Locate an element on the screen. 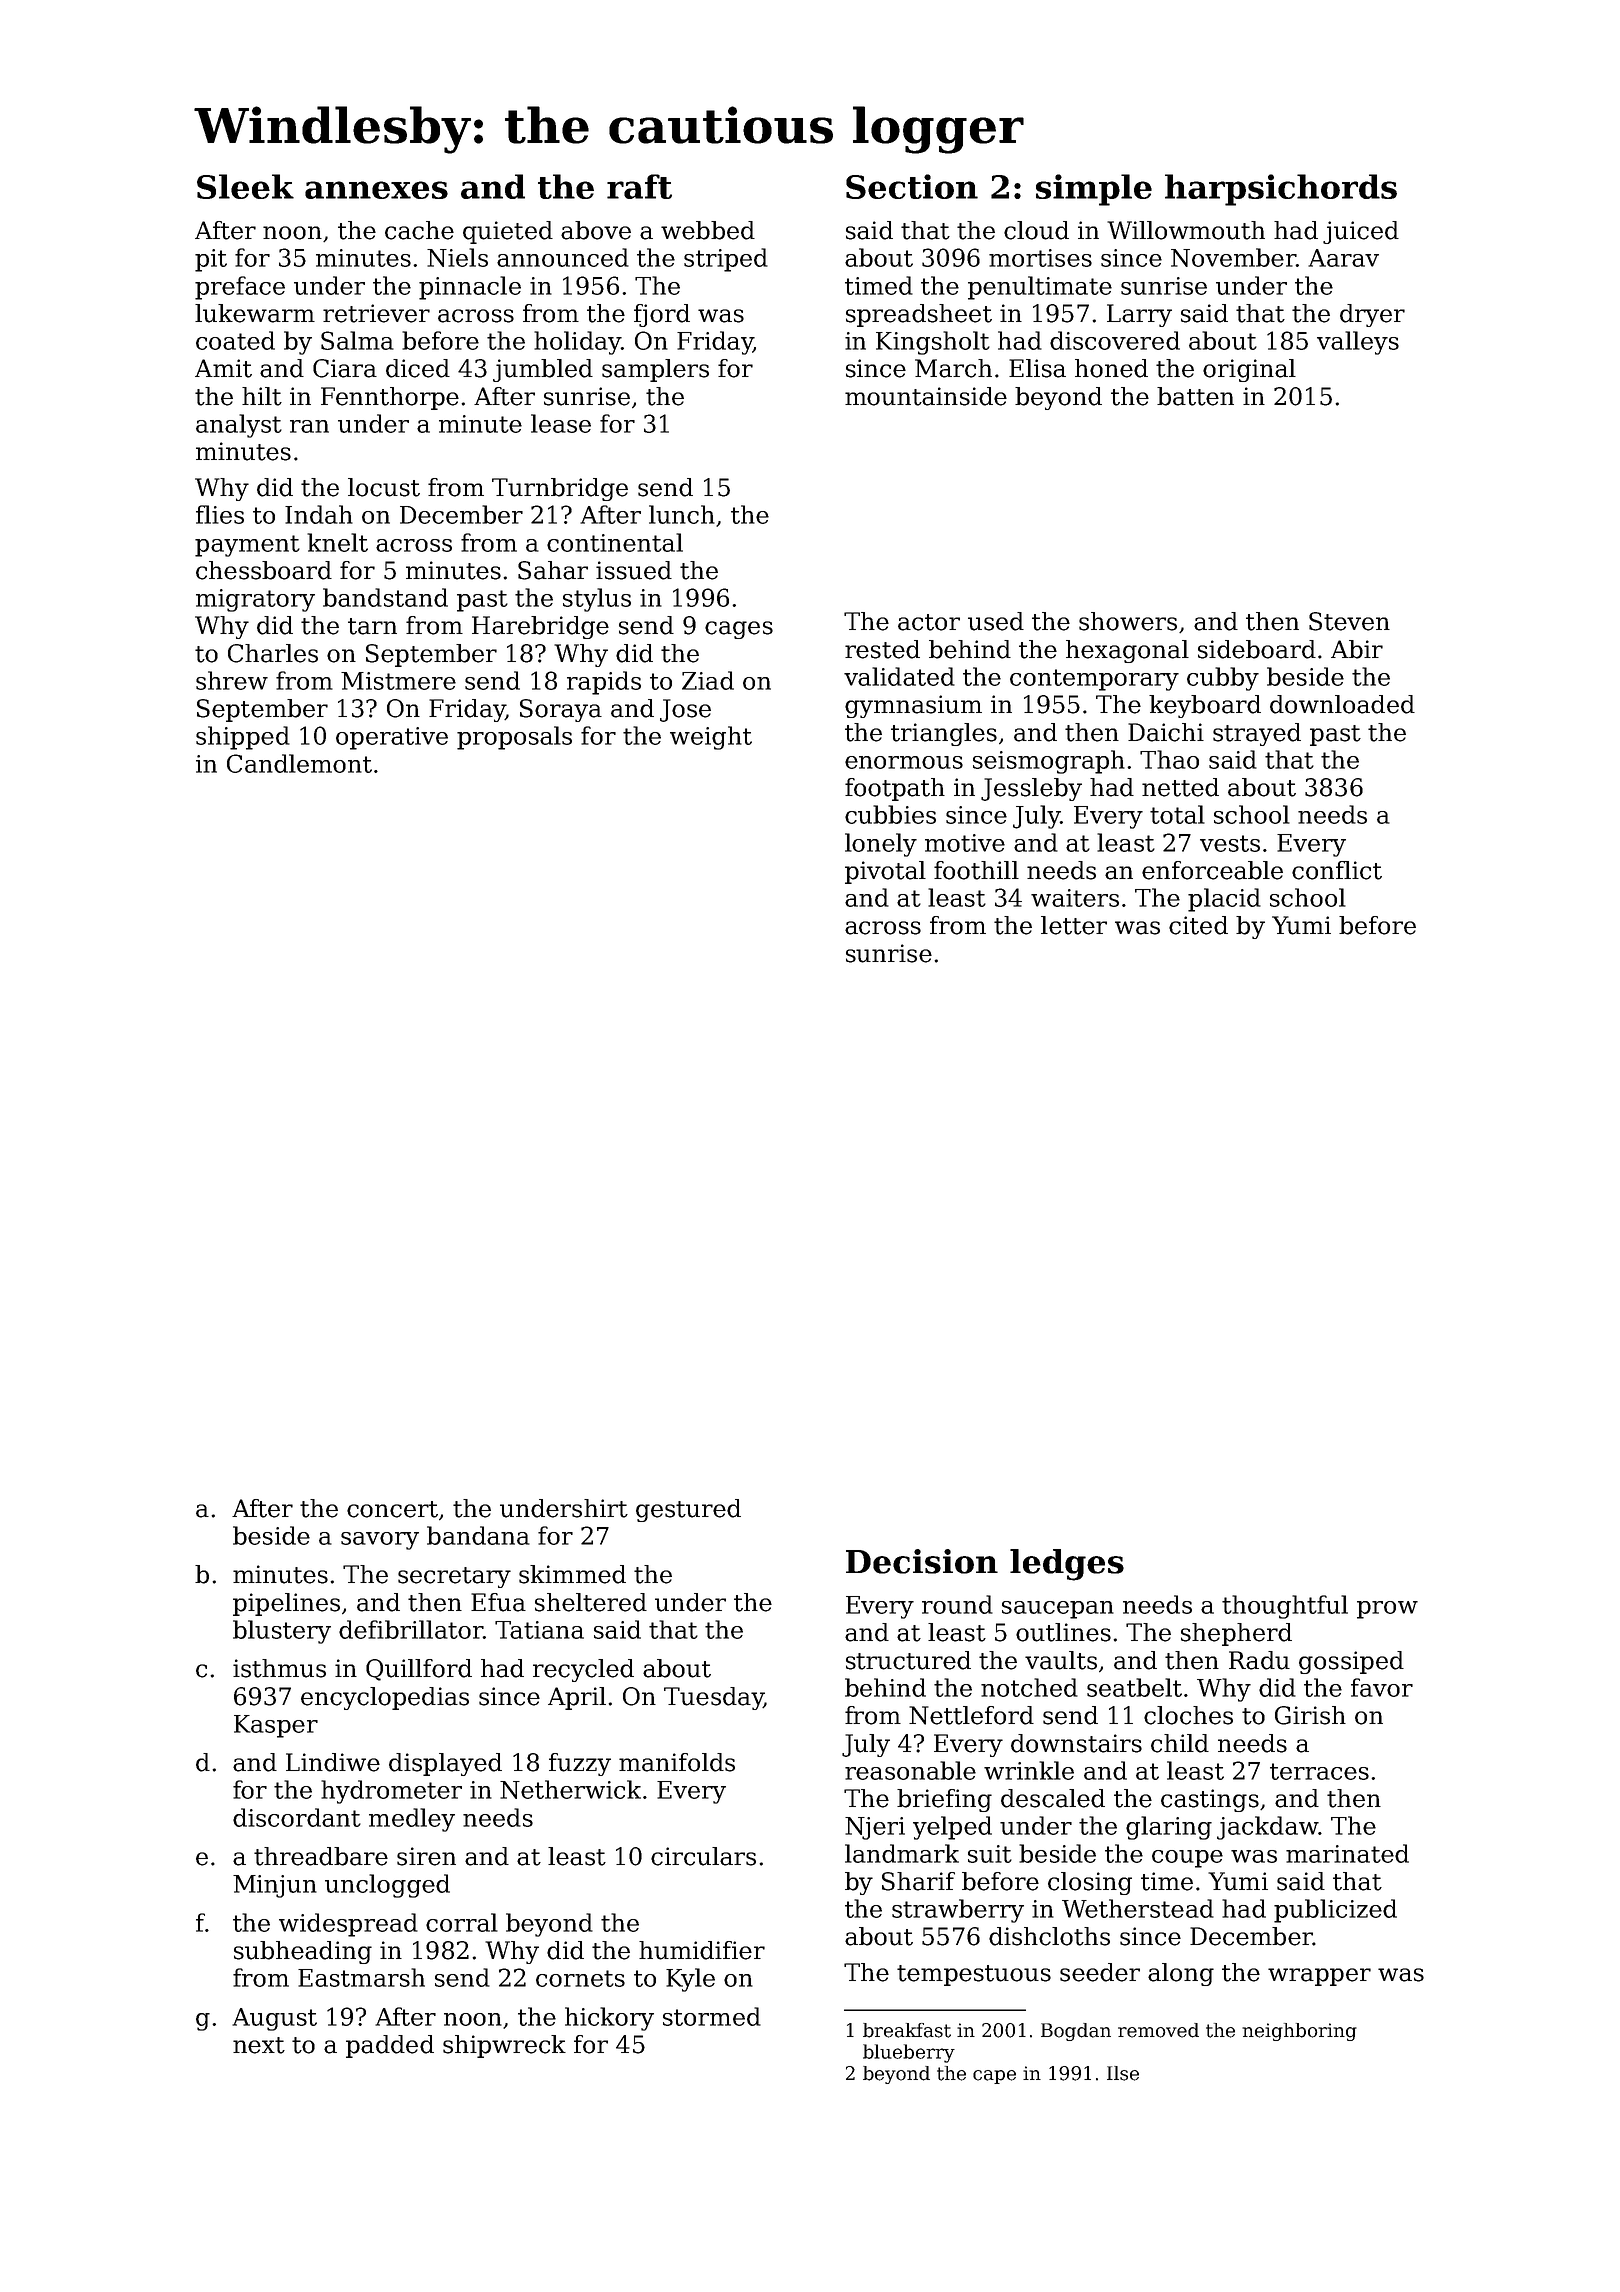 This screenshot has height=2292, width=1620. Kasper is located at coordinates (276, 1726).
